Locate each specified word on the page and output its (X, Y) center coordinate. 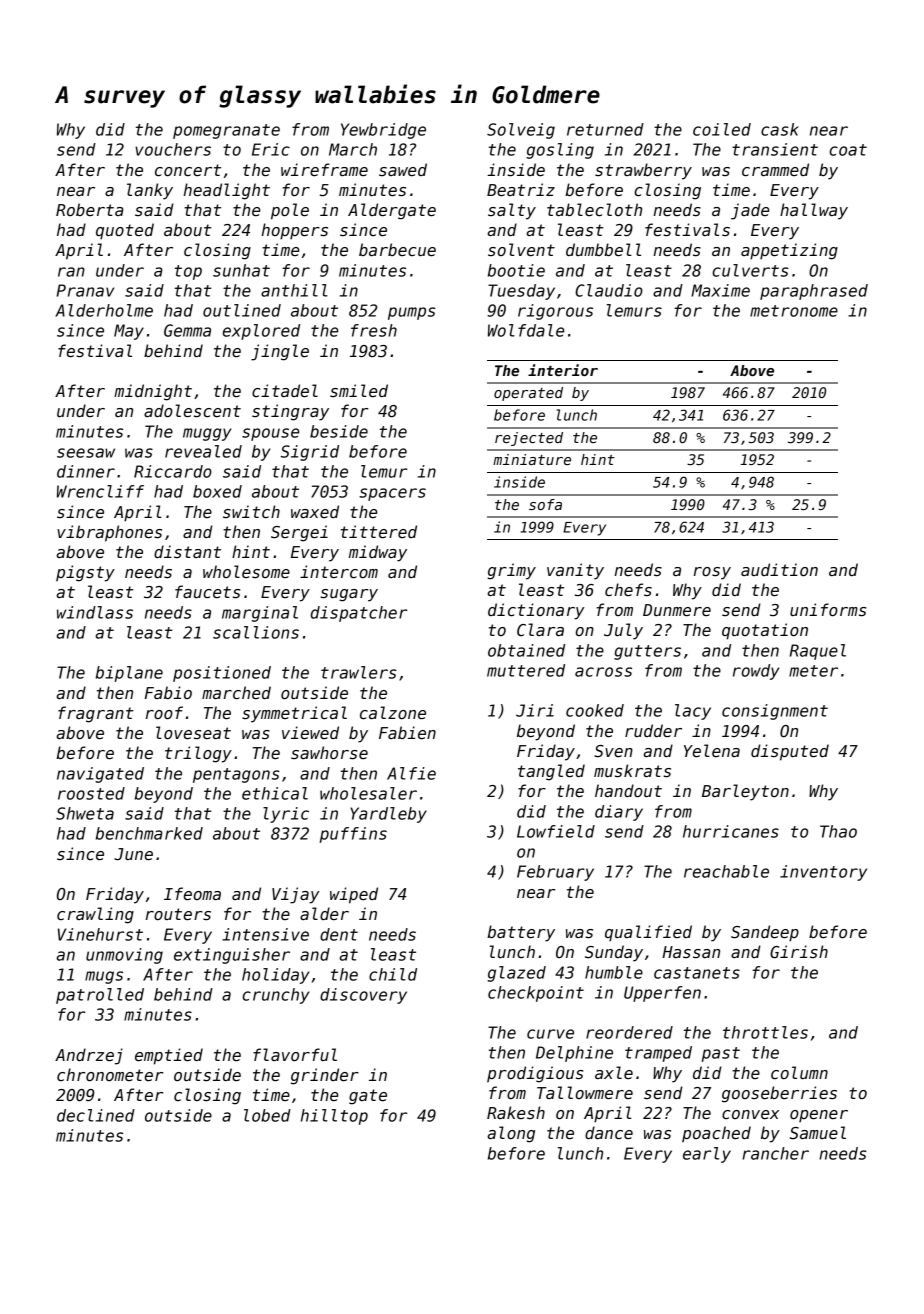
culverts (750, 270)
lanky (150, 191)
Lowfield (556, 831)
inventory (823, 873)
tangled (551, 772)
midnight (153, 392)
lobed (267, 1115)
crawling (95, 915)
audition (779, 570)
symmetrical (294, 714)
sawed (403, 170)
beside (339, 431)
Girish (799, 952)
